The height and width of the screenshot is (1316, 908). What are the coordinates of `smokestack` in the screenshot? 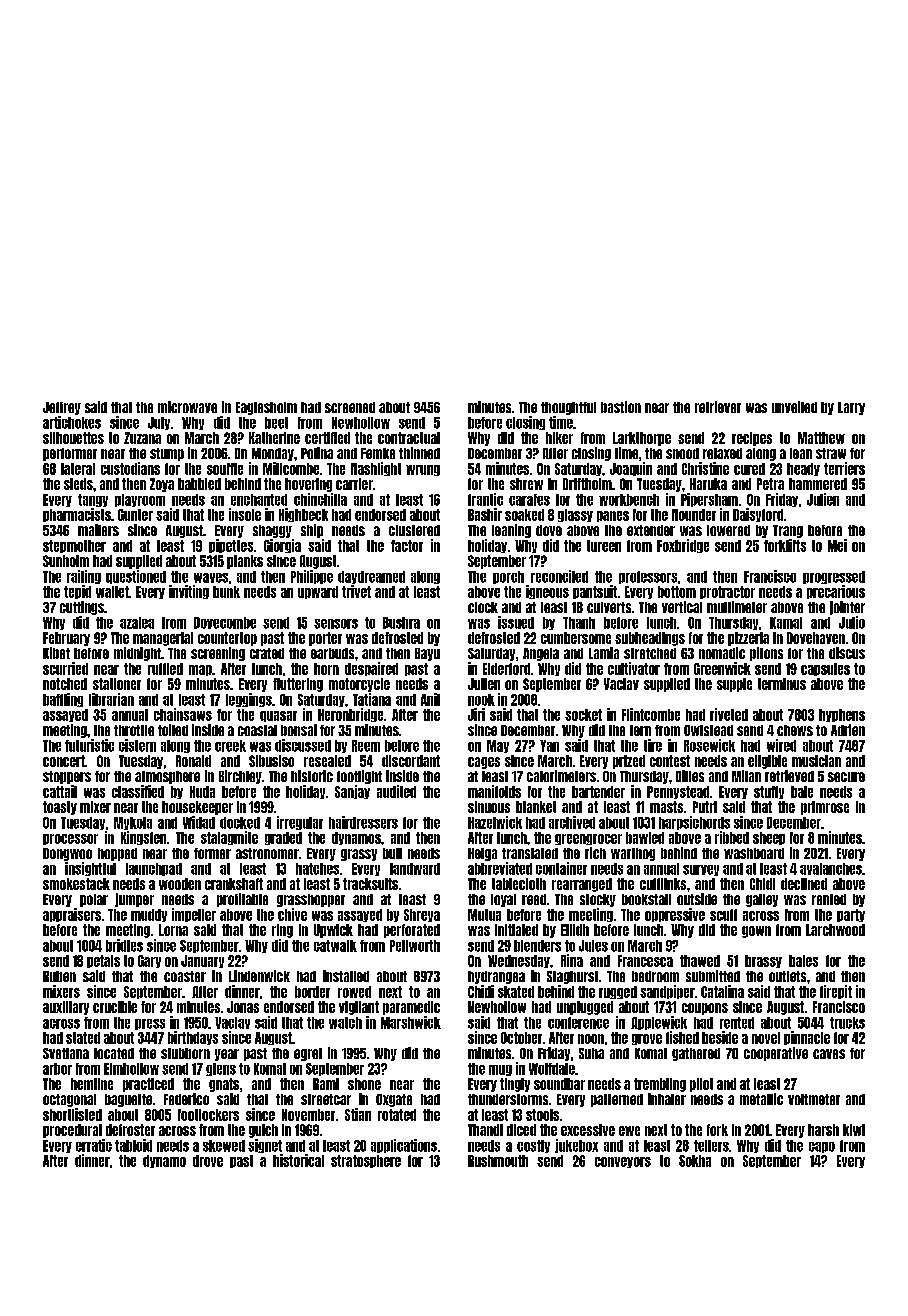 It's located at (76, 884).
